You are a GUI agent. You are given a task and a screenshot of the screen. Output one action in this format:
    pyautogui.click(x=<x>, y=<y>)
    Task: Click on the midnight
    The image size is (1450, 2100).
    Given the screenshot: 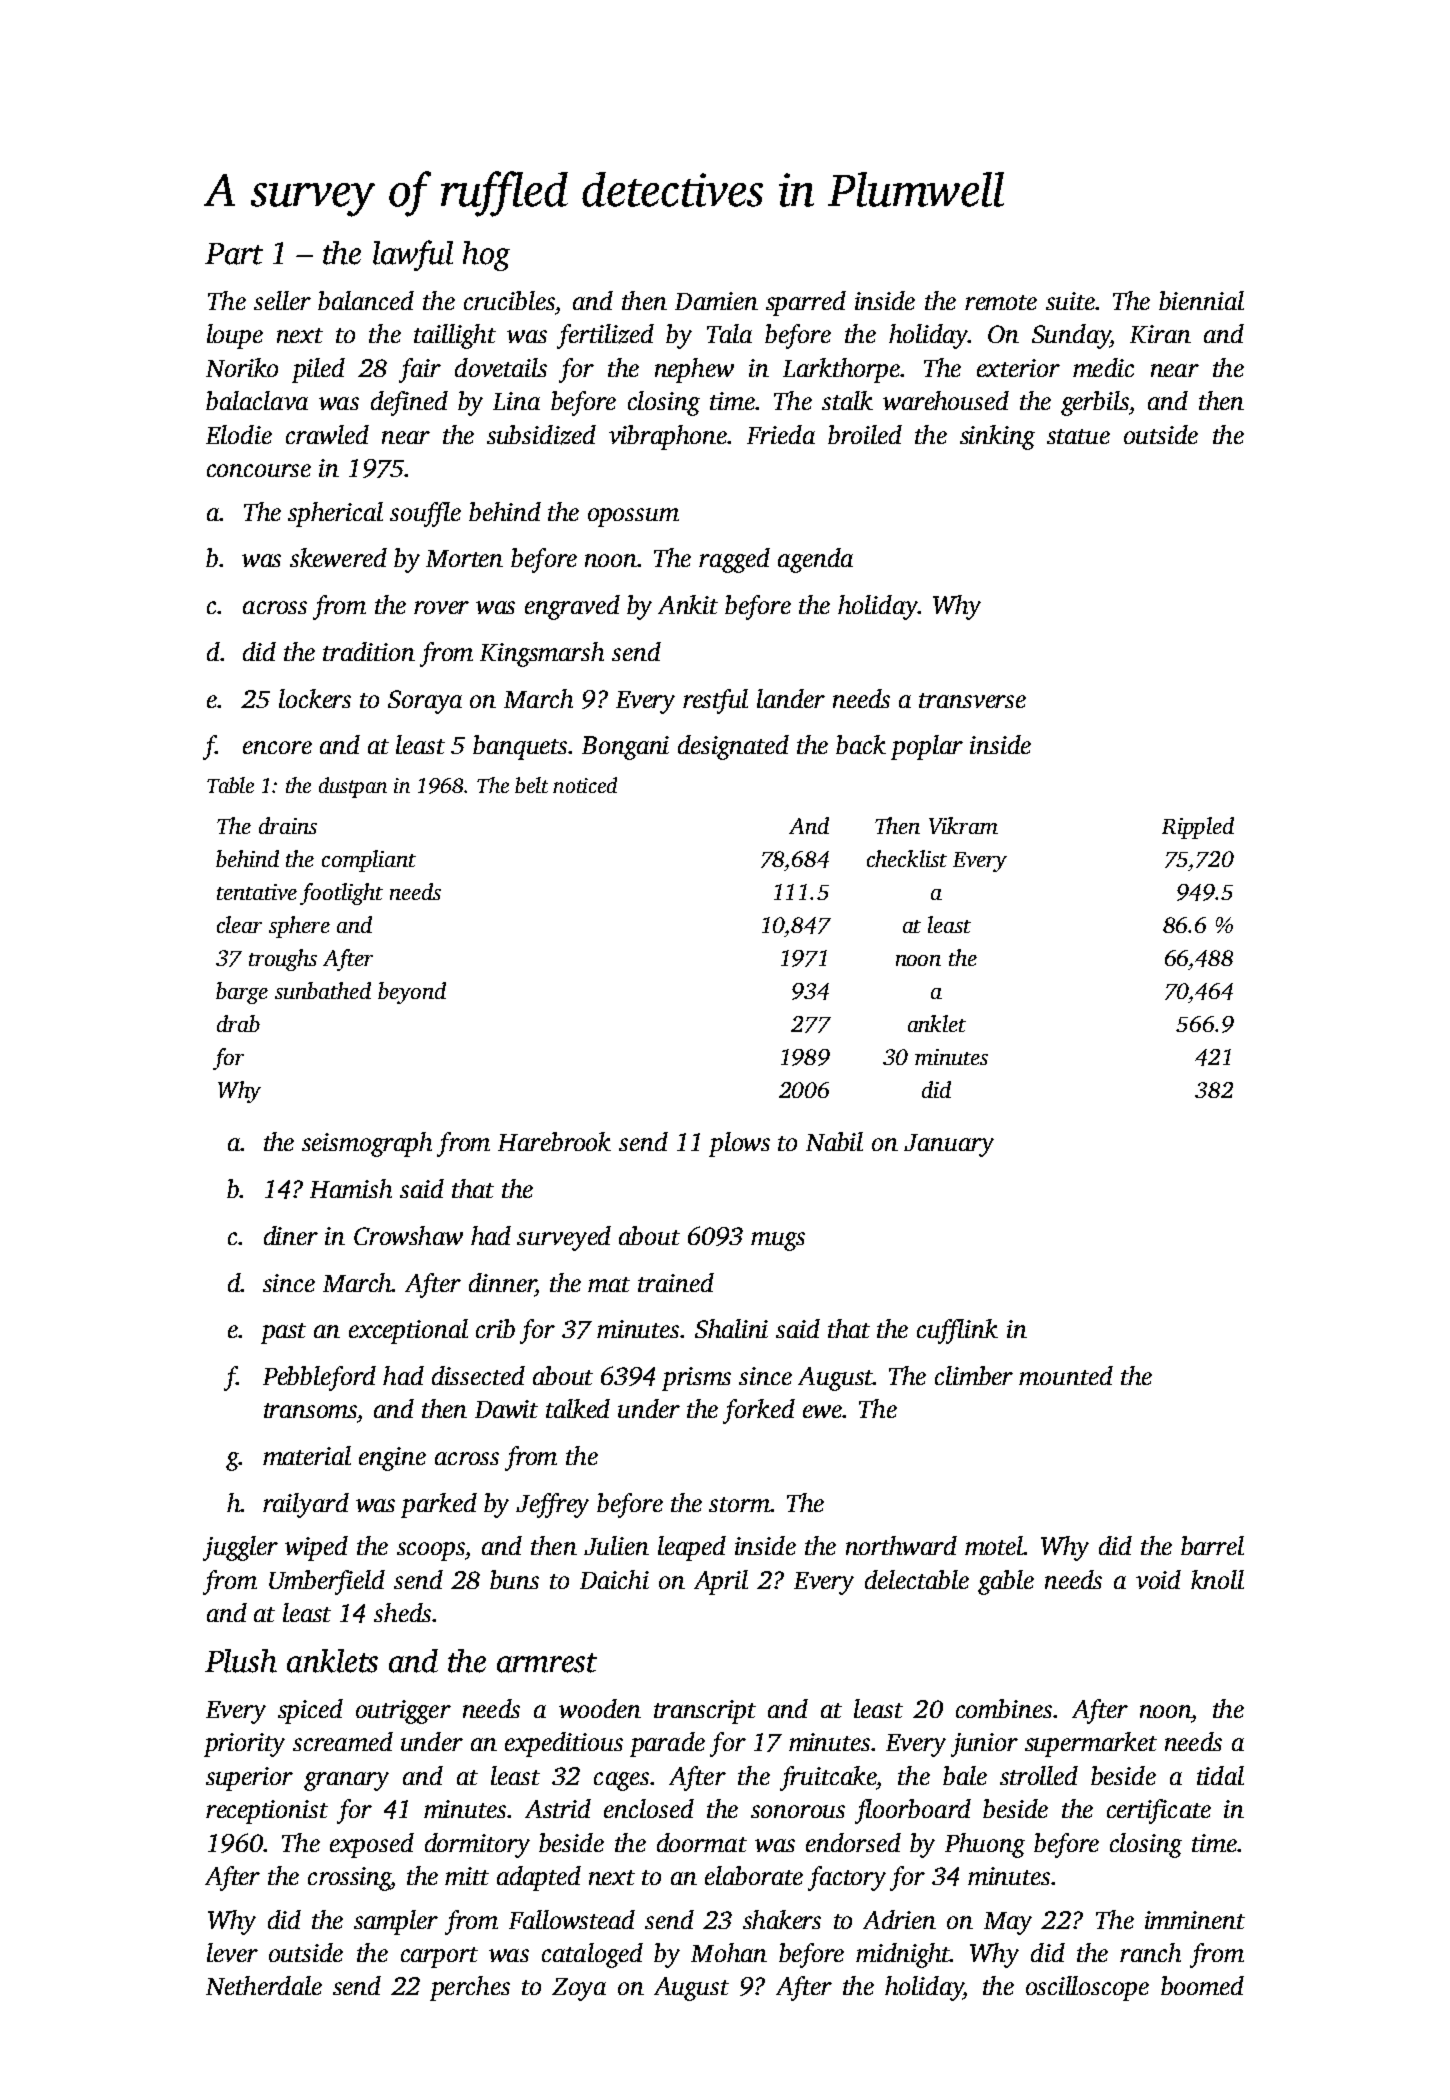 What is the action you would take?
    pyautogui.click(x=903, y=1955)
